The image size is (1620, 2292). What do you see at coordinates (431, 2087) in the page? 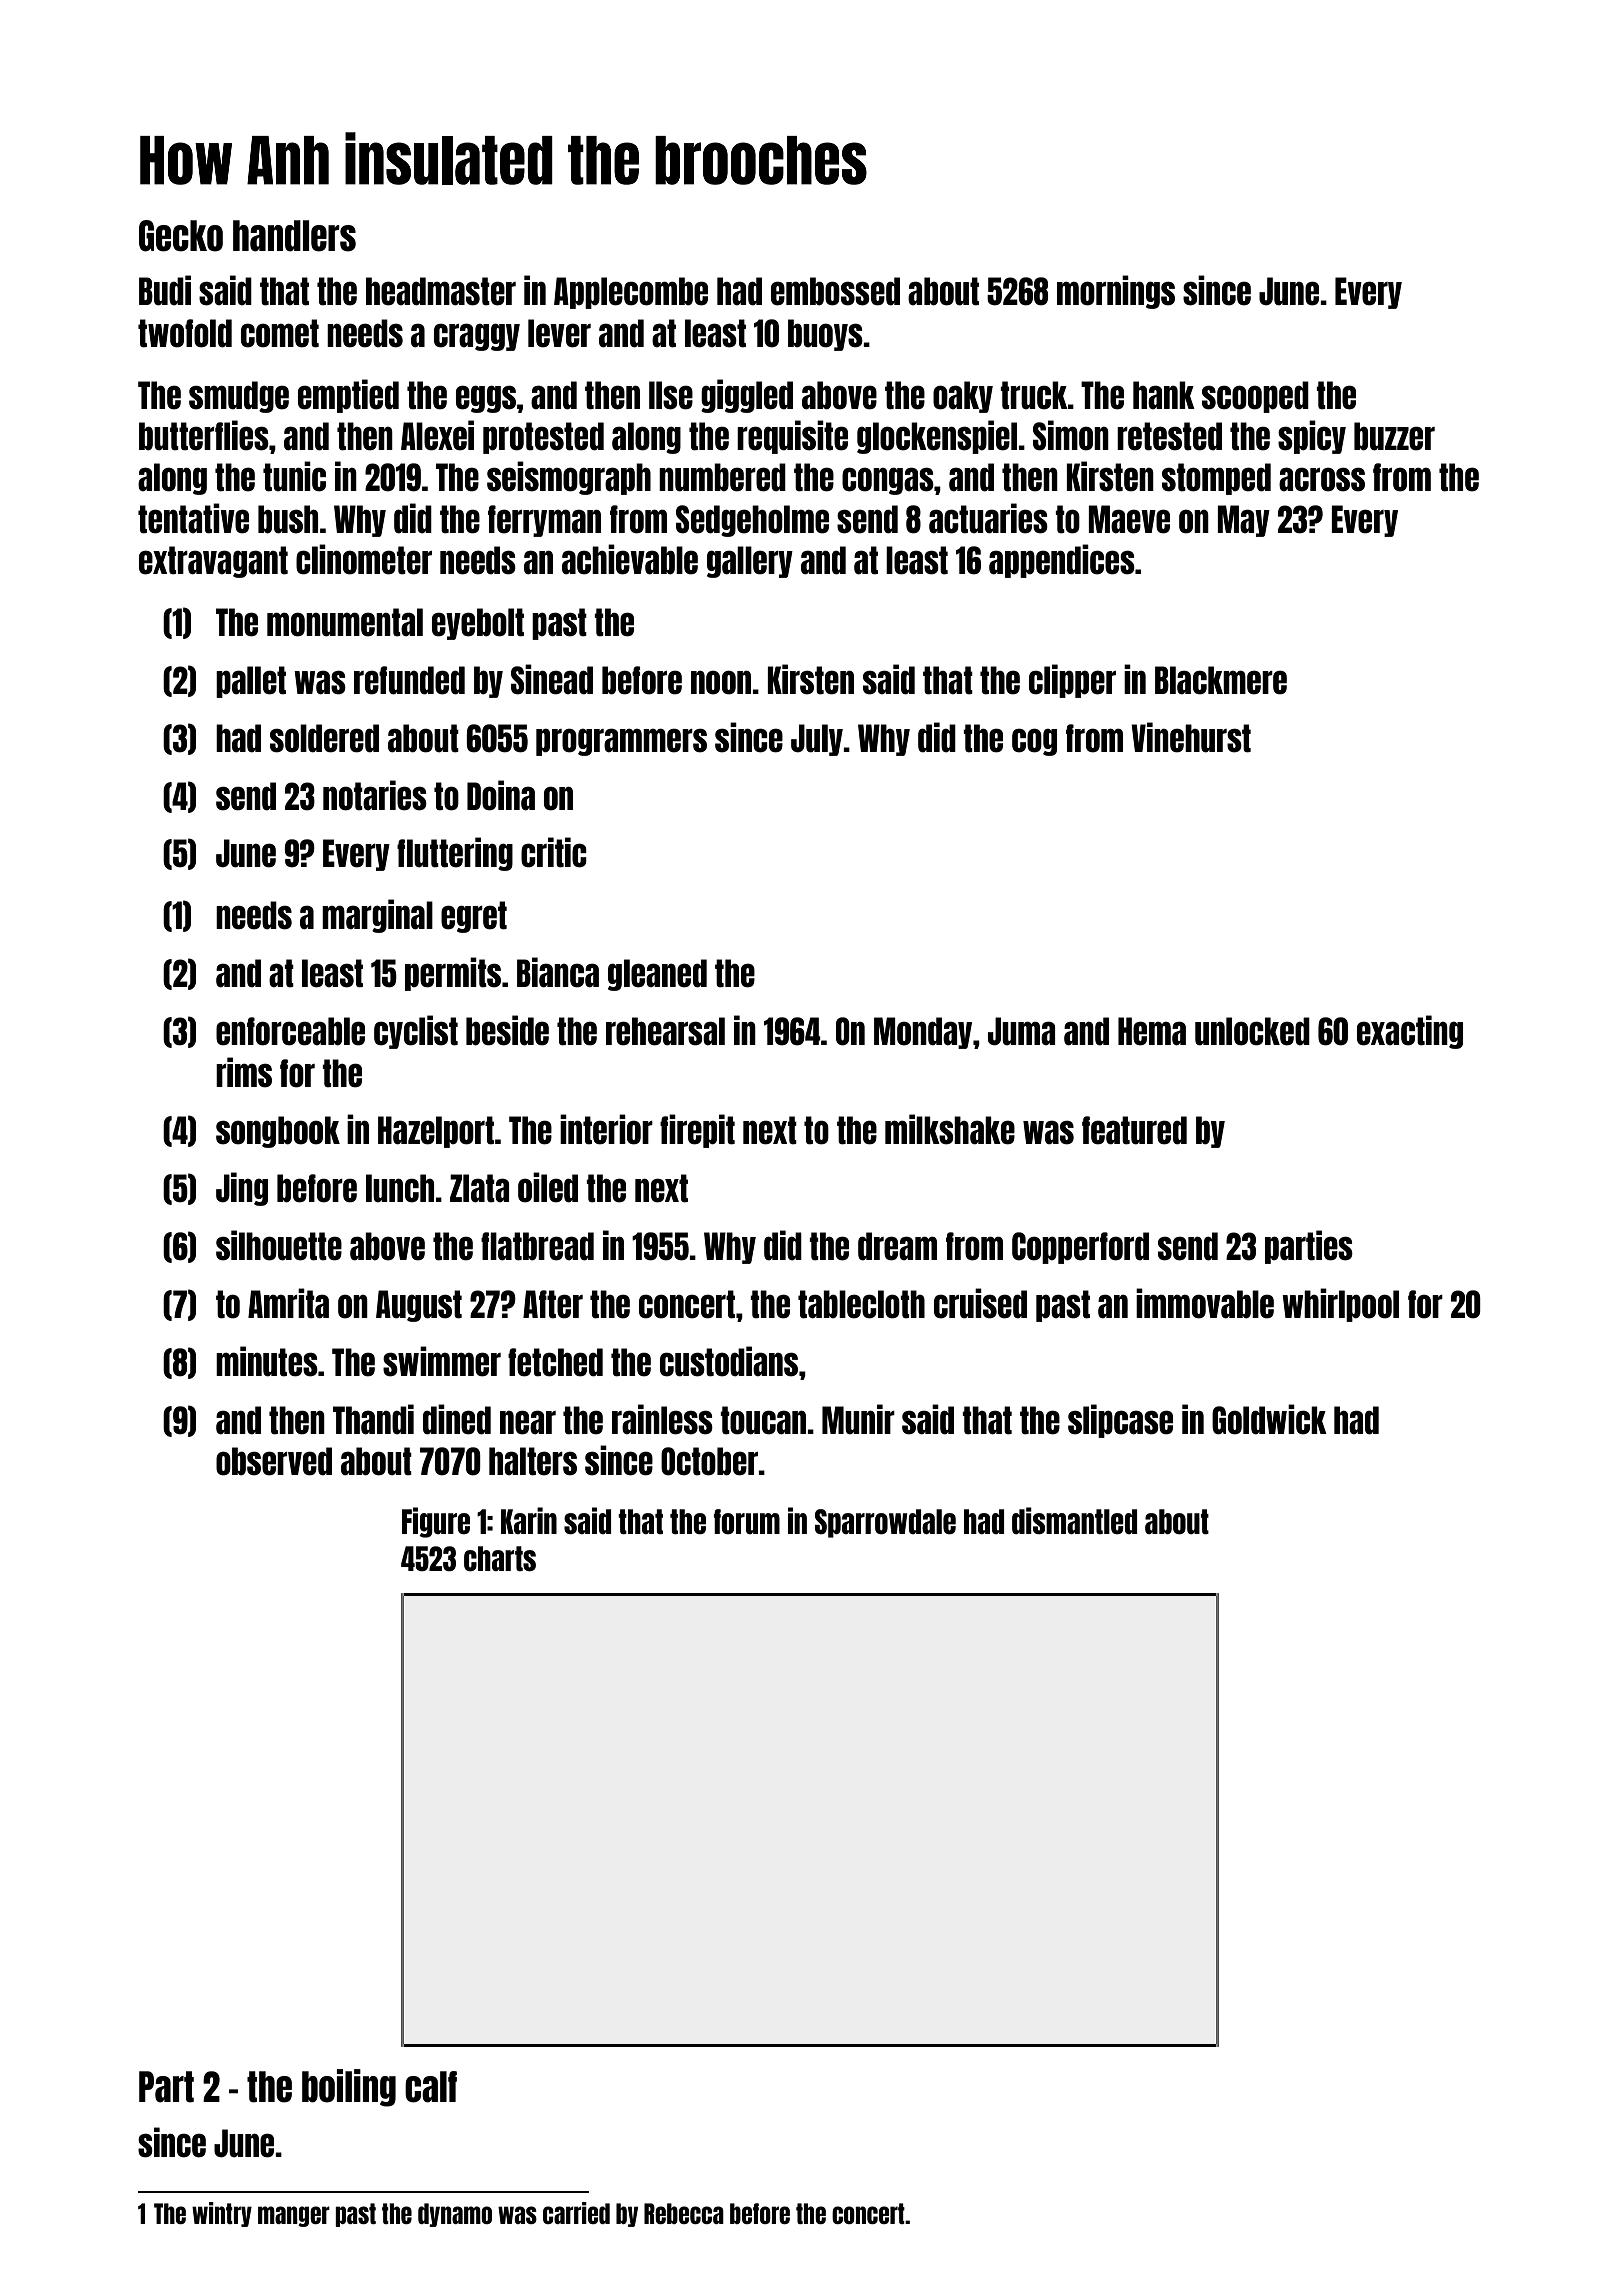
I see `calf` at bounding box center [431, 2087].
